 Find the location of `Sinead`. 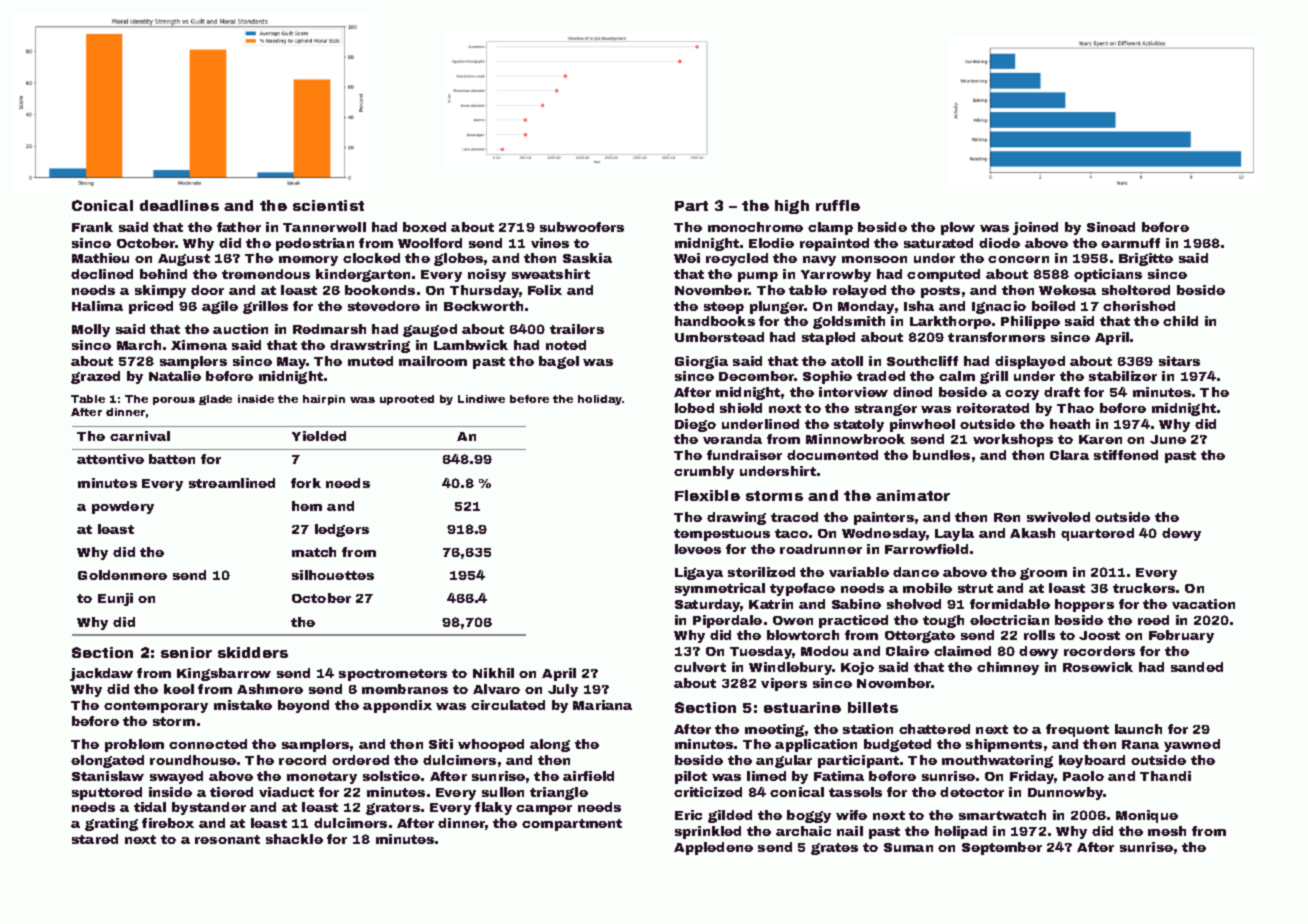

Sinead is located at coordinates (1111, 227).
